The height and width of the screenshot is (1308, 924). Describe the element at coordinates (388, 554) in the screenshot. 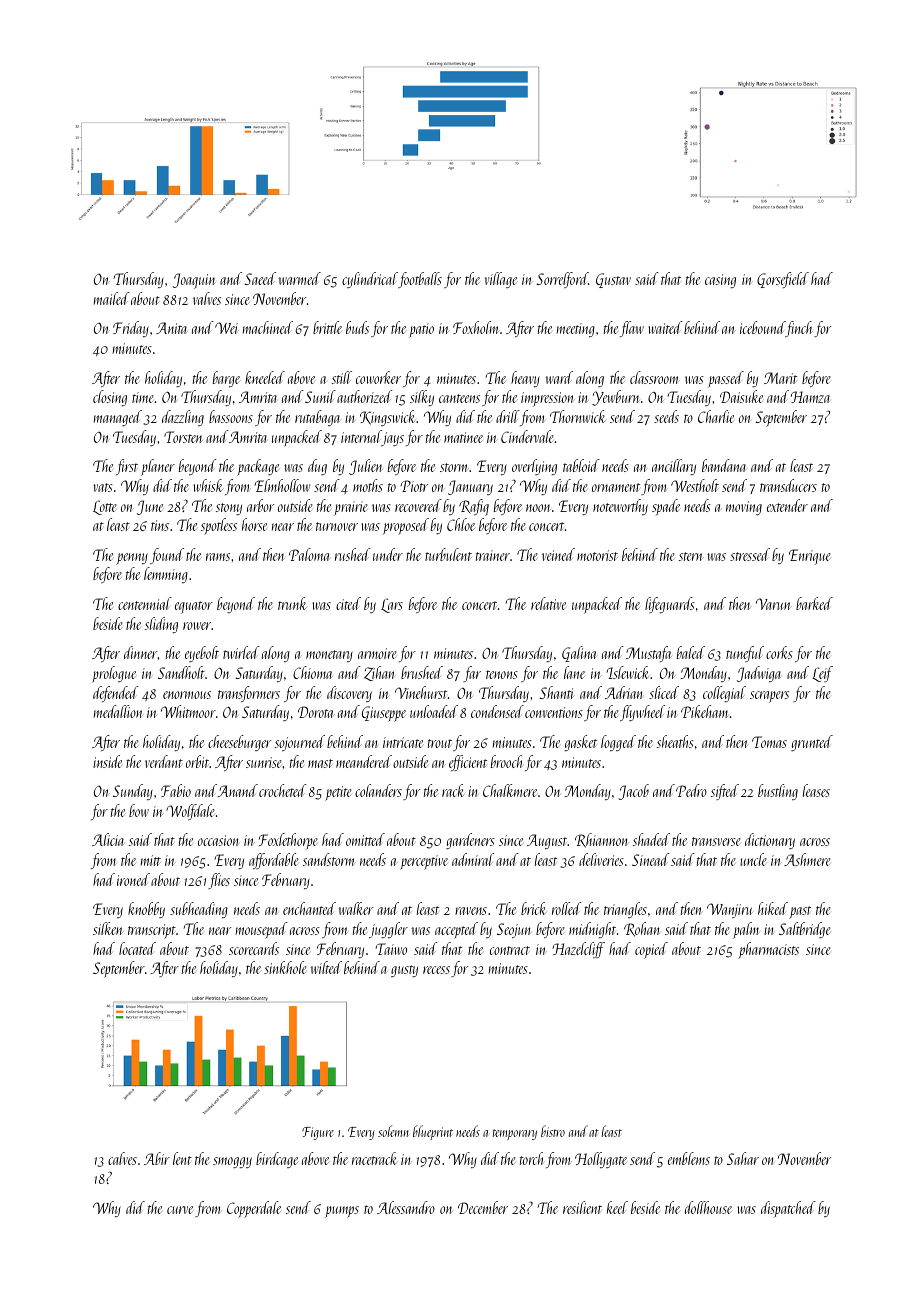

I see `under` at that location.
